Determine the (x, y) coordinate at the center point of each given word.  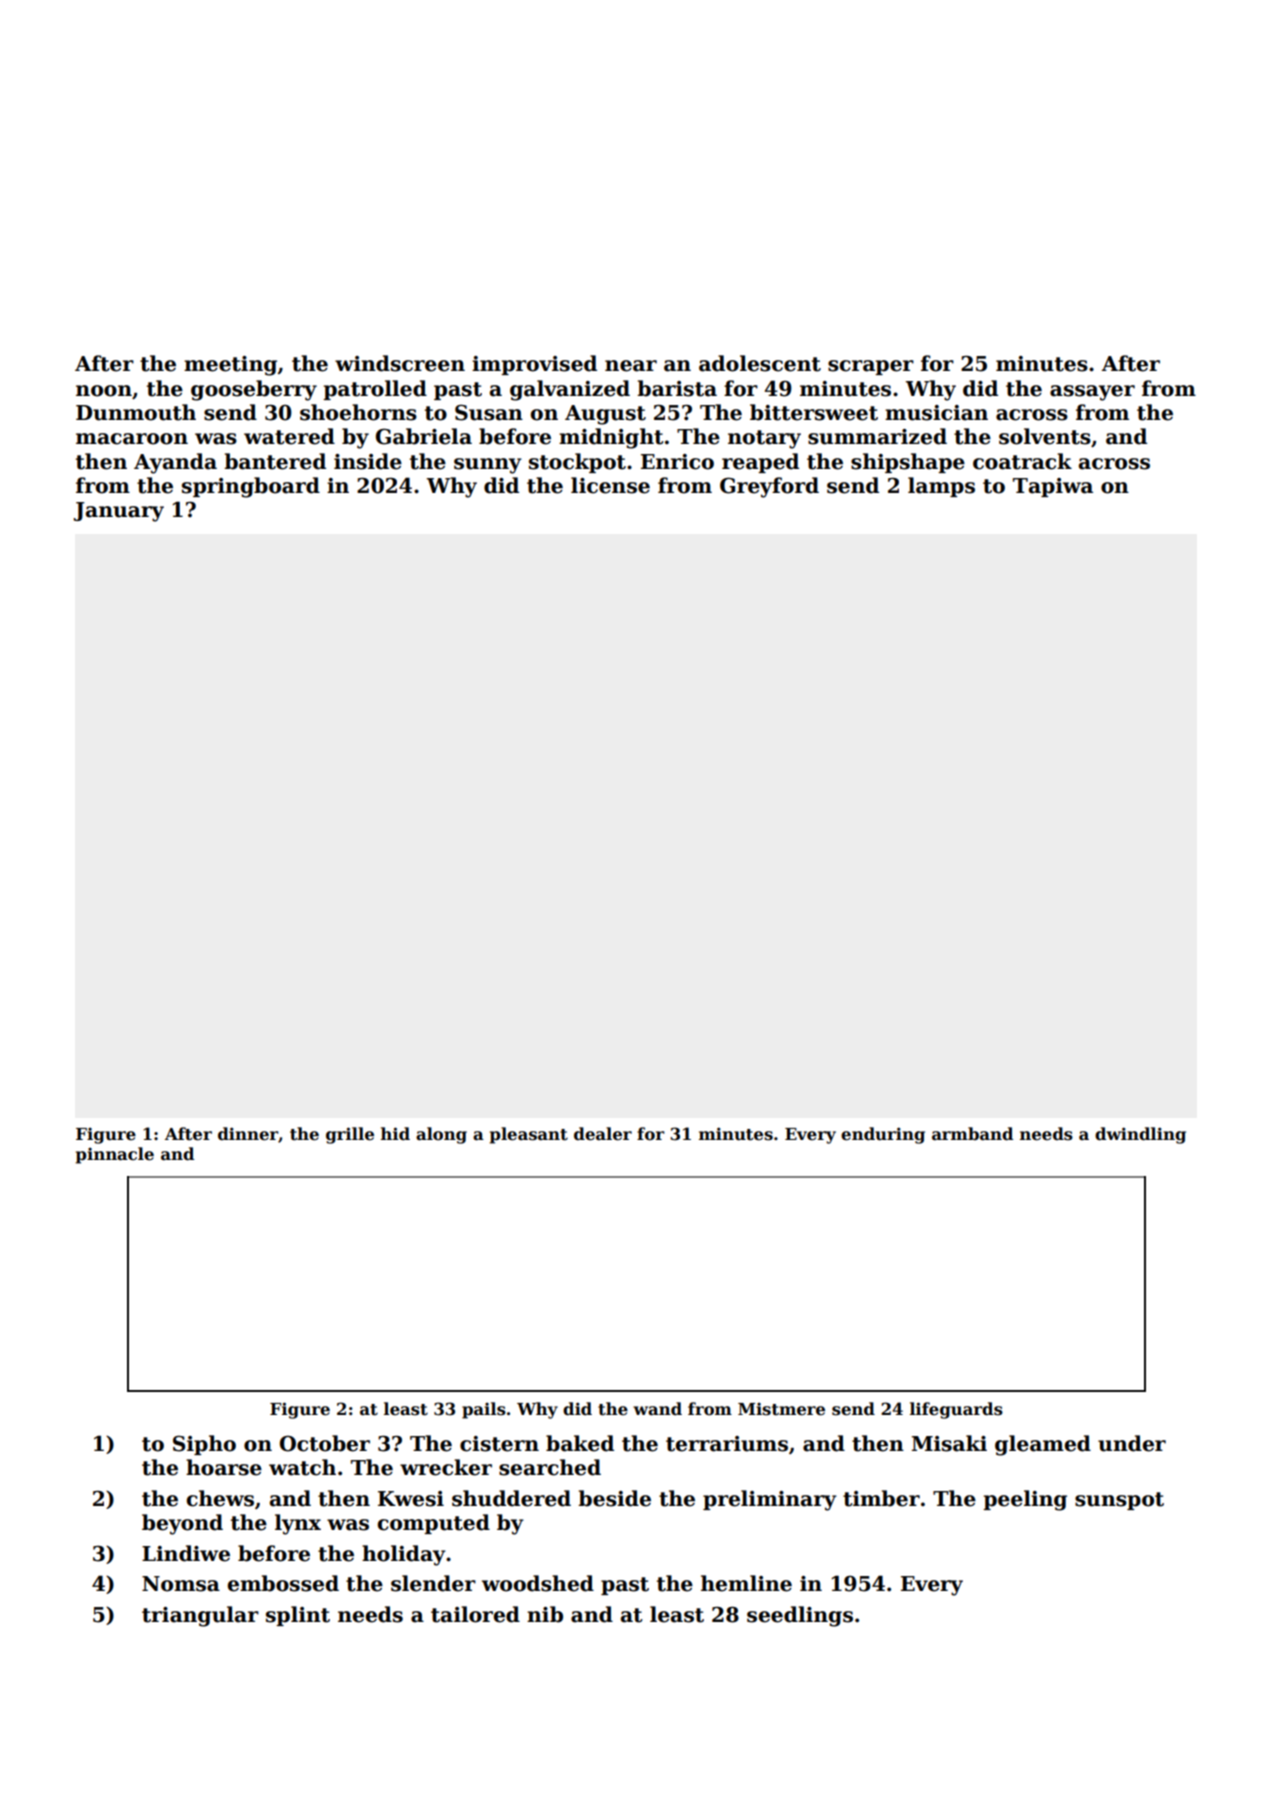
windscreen (400, 363)
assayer (1092, 393)
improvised (534, 365)
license (610, 485)
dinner (248, 1134)
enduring (883, 1135)
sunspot (1119, 1501)
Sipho (204, 1445)
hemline (746, 1583)
